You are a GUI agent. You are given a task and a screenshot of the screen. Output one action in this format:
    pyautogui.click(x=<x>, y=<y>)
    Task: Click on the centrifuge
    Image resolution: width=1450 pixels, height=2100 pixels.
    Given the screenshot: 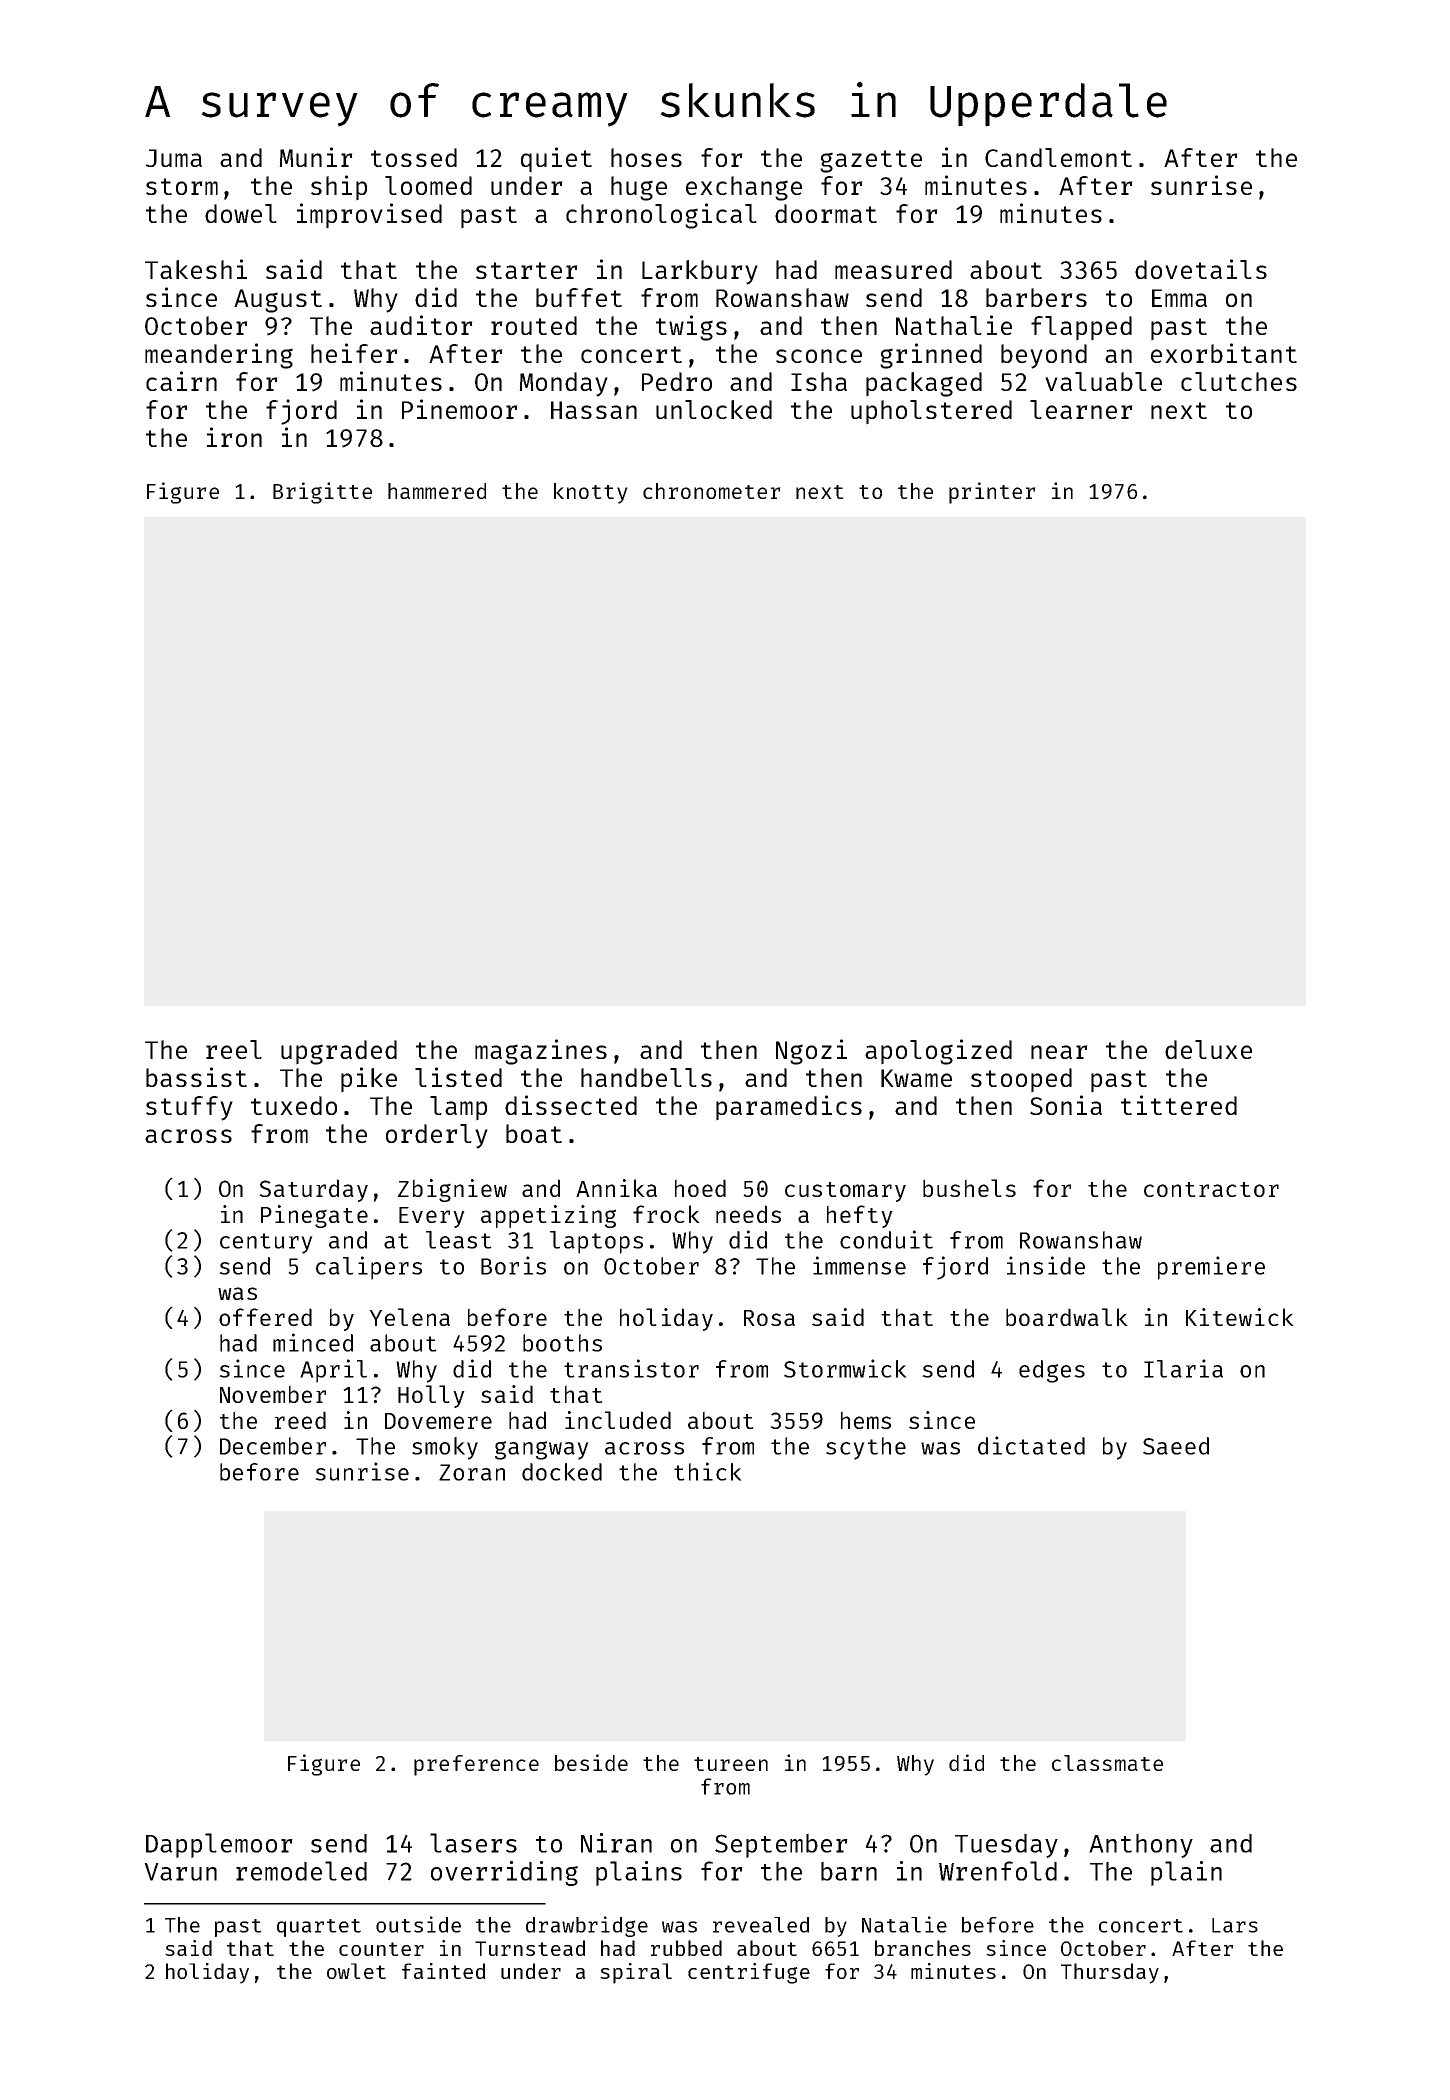 What is the action you would take?
    pyautogui.click(x=749, y=1973)
